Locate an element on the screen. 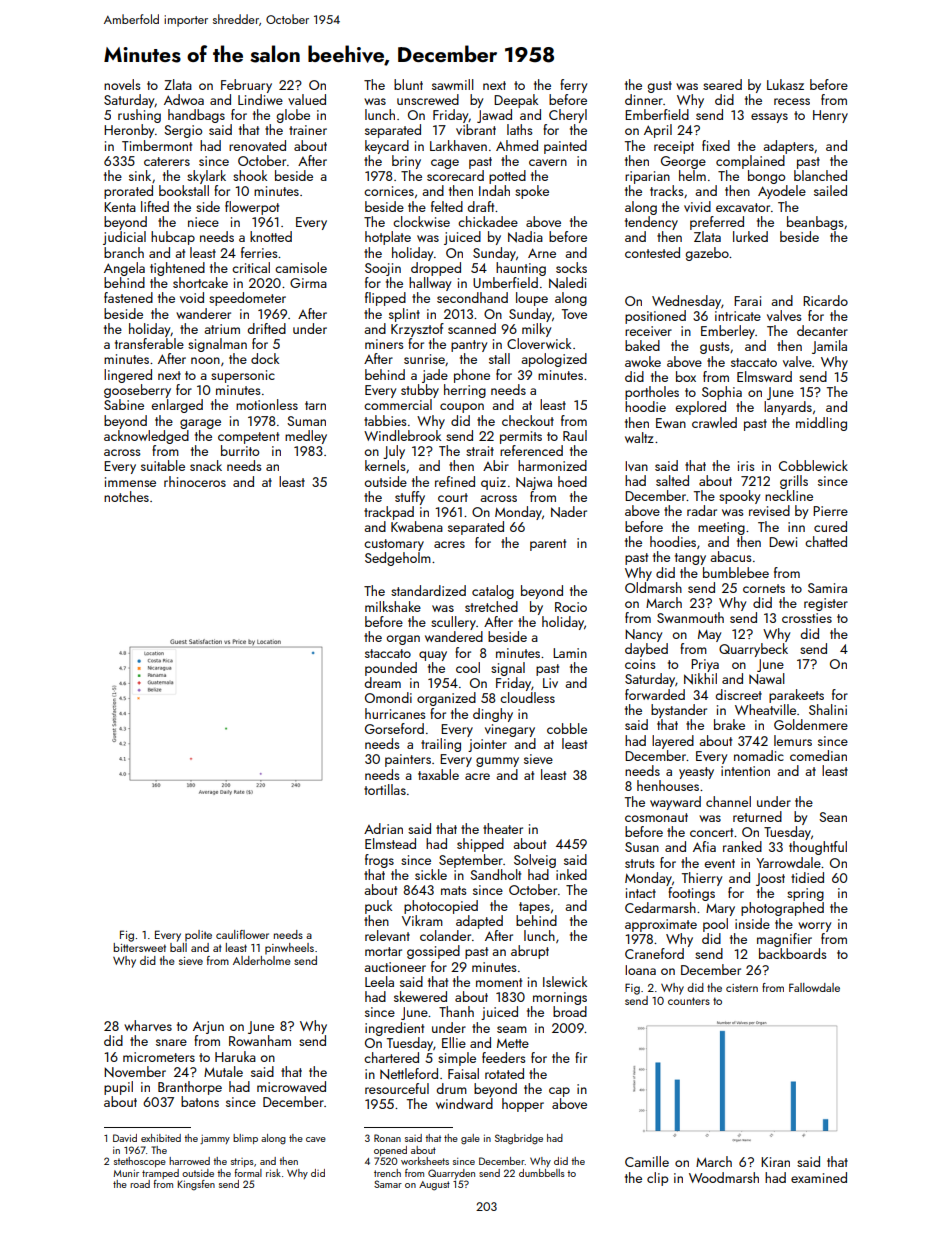 The width and height of the screenshot is (952, 1233). potted is located at coordinates (507, 177).
